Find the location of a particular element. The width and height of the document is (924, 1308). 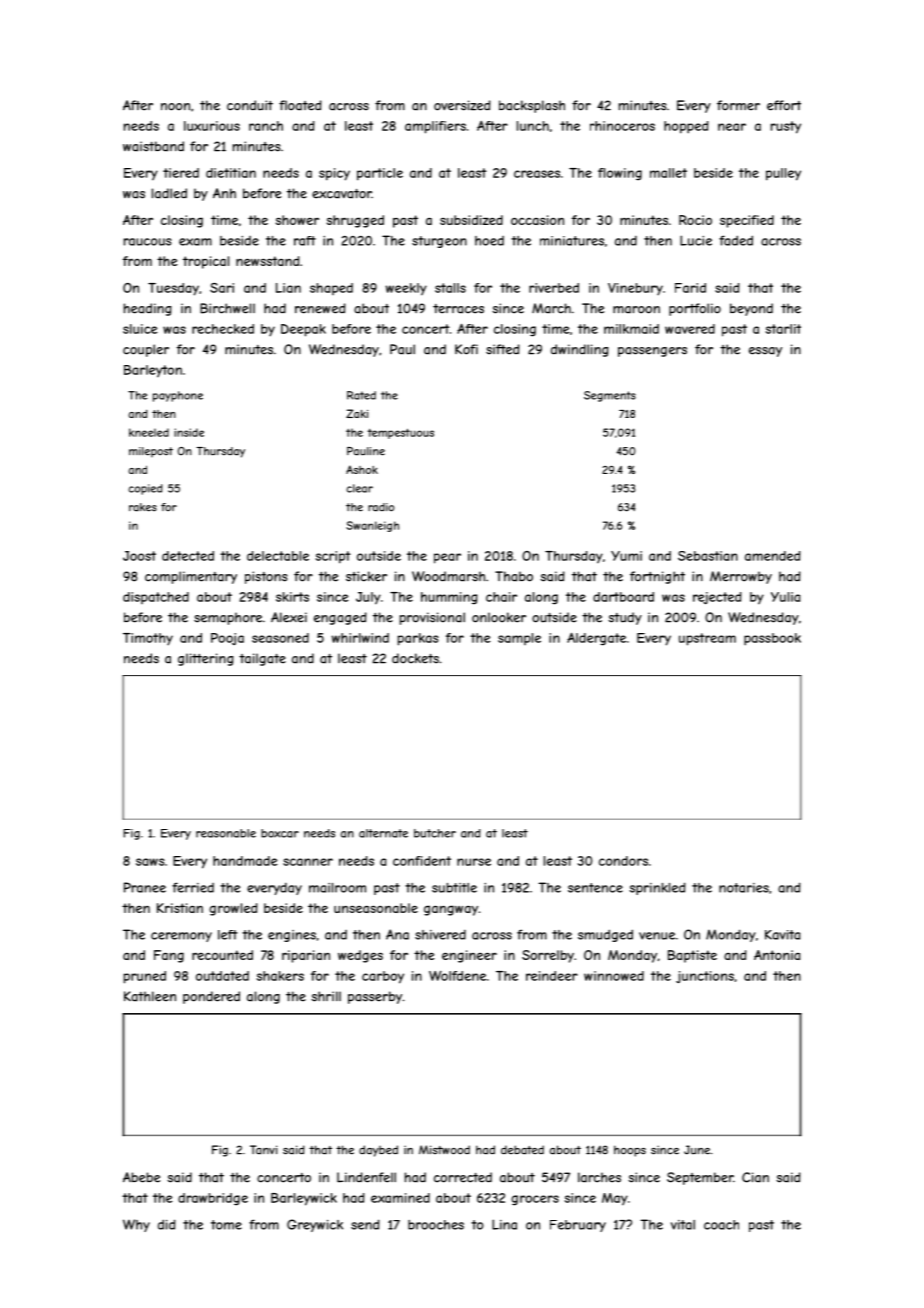

passerby is located at coordinates (375, 997).
